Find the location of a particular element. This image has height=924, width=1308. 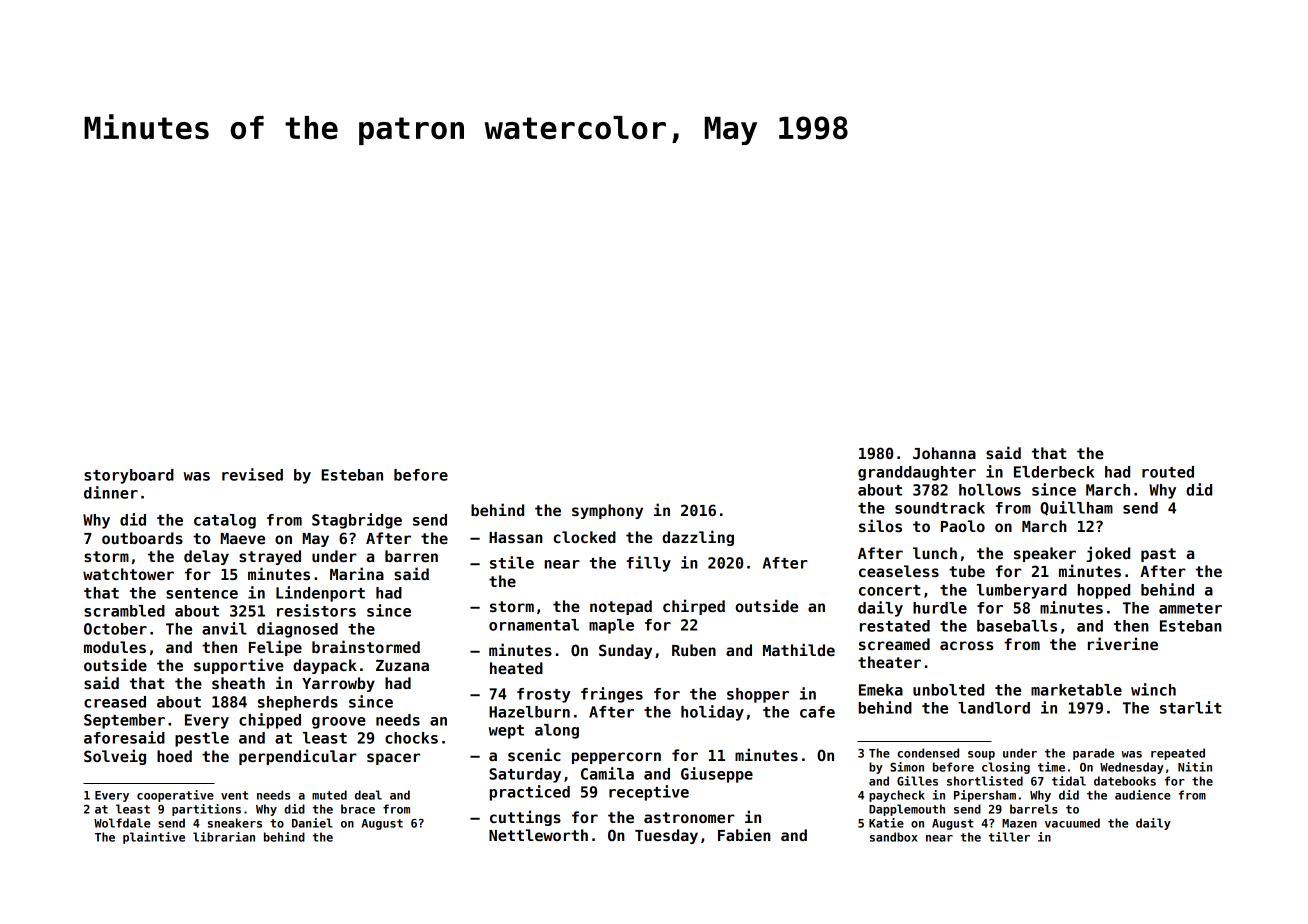

dazzling is located at coordinates (698, 538).
